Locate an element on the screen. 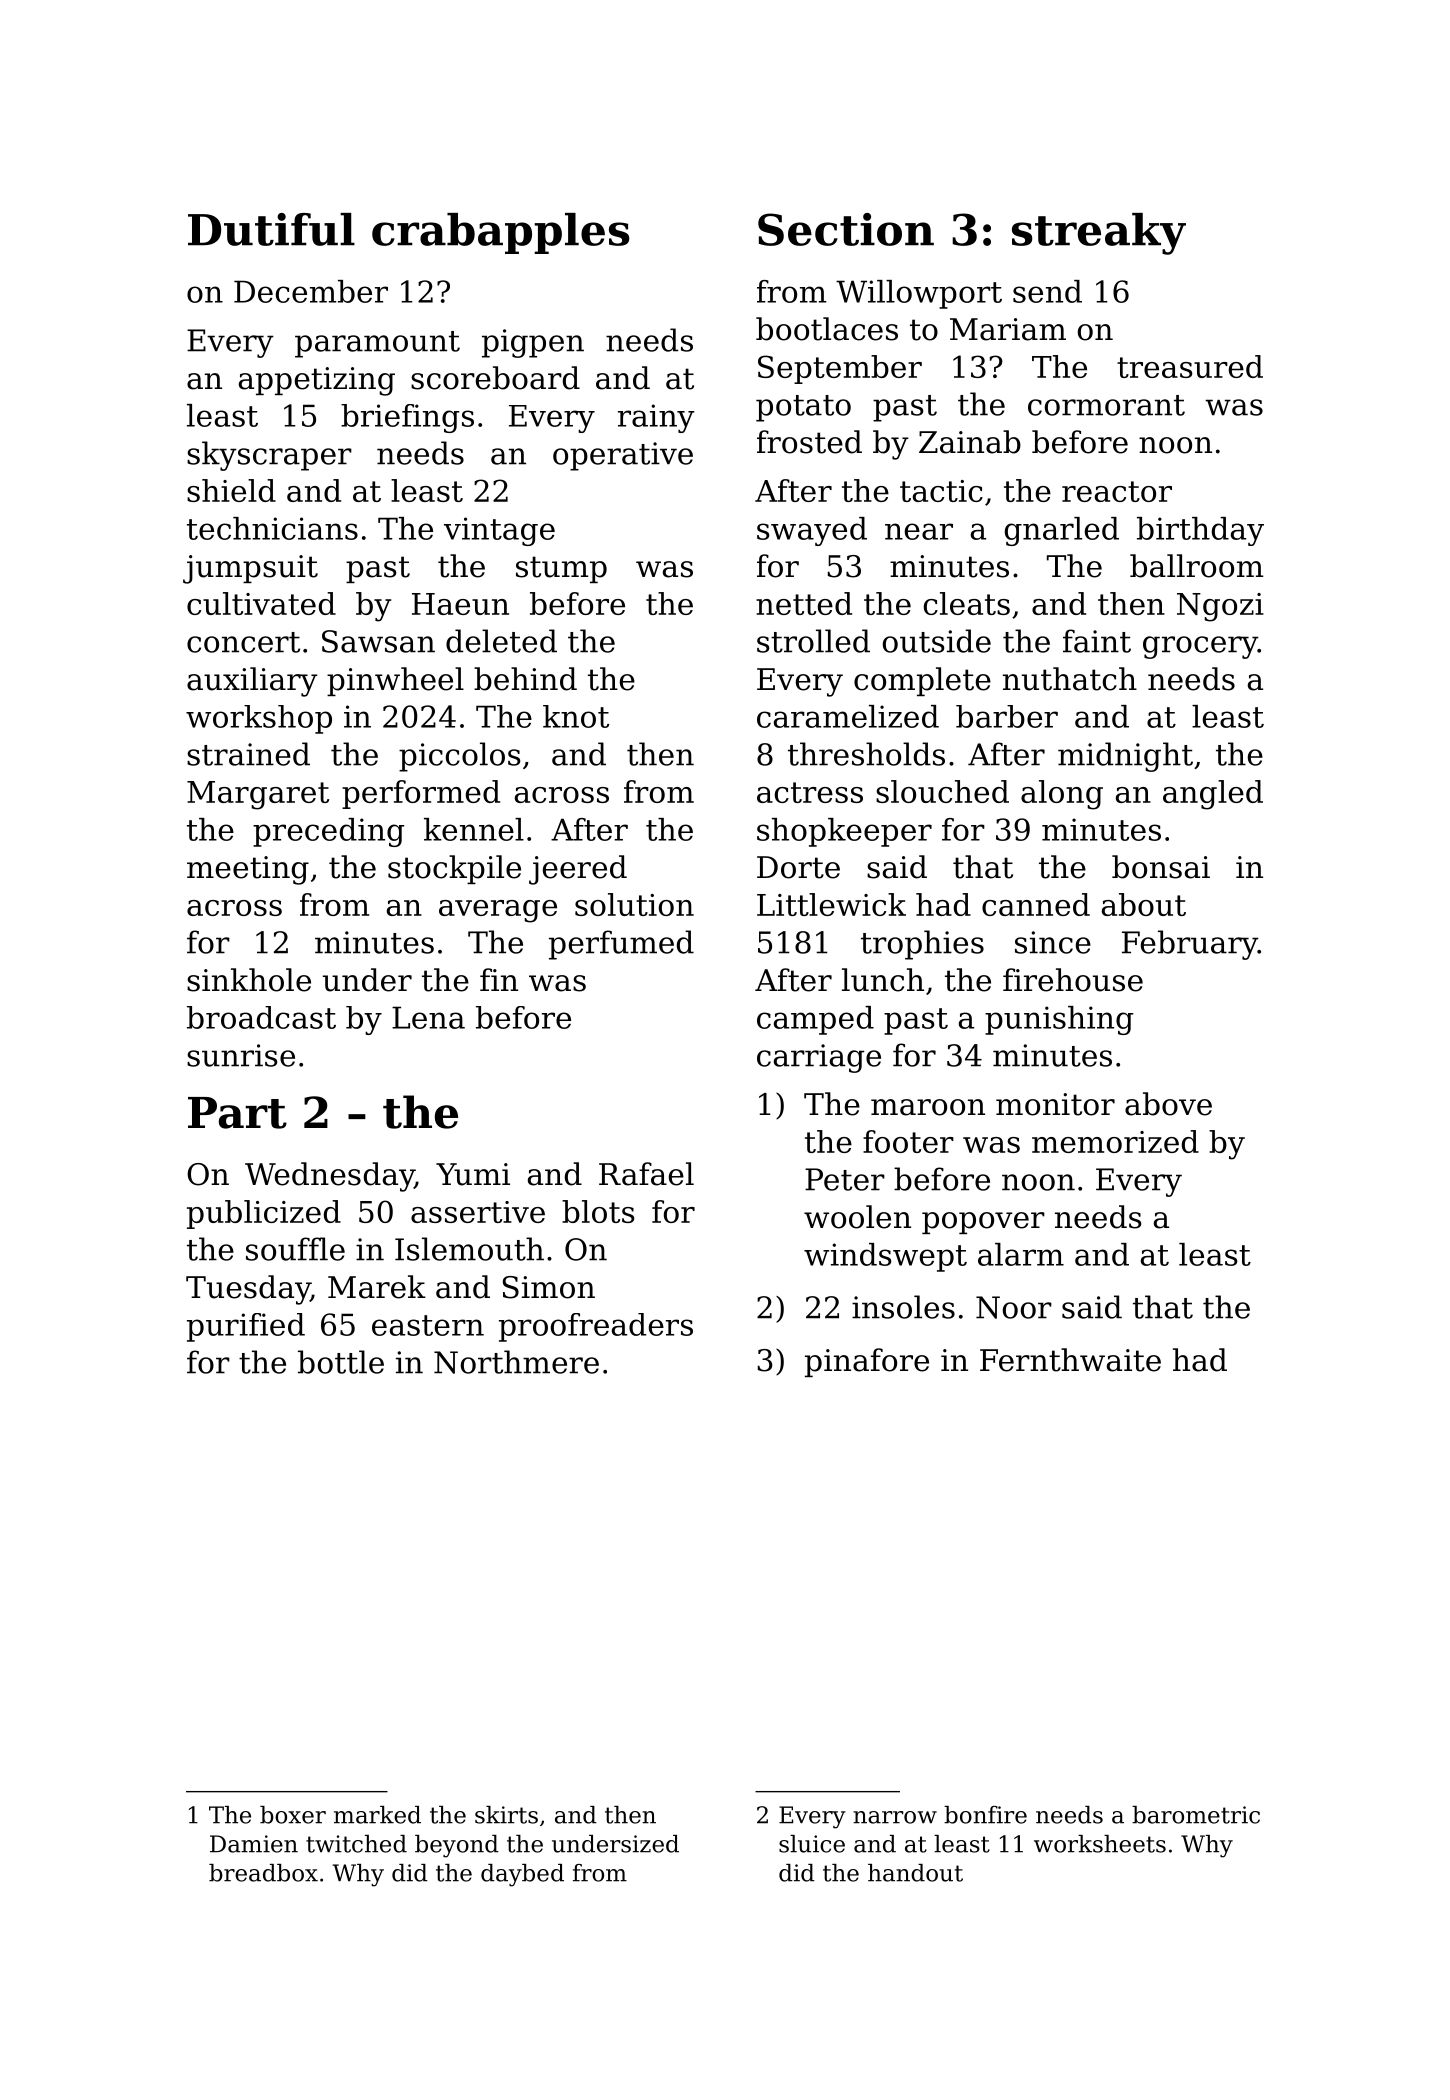  about is located at coordinates (1144, 904).
